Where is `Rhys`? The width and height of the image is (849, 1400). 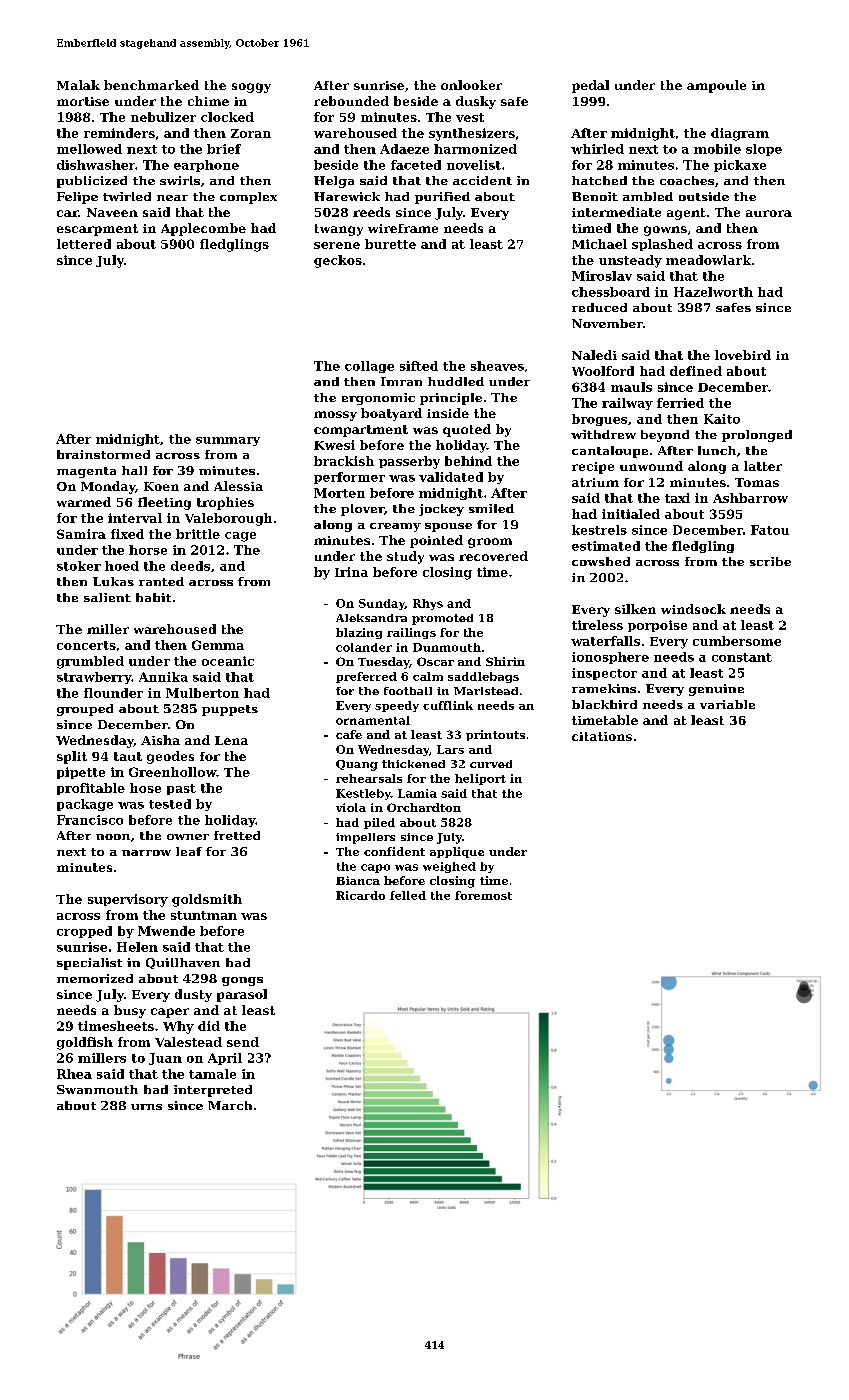
Rhys is located at coordinates (428, 604).
